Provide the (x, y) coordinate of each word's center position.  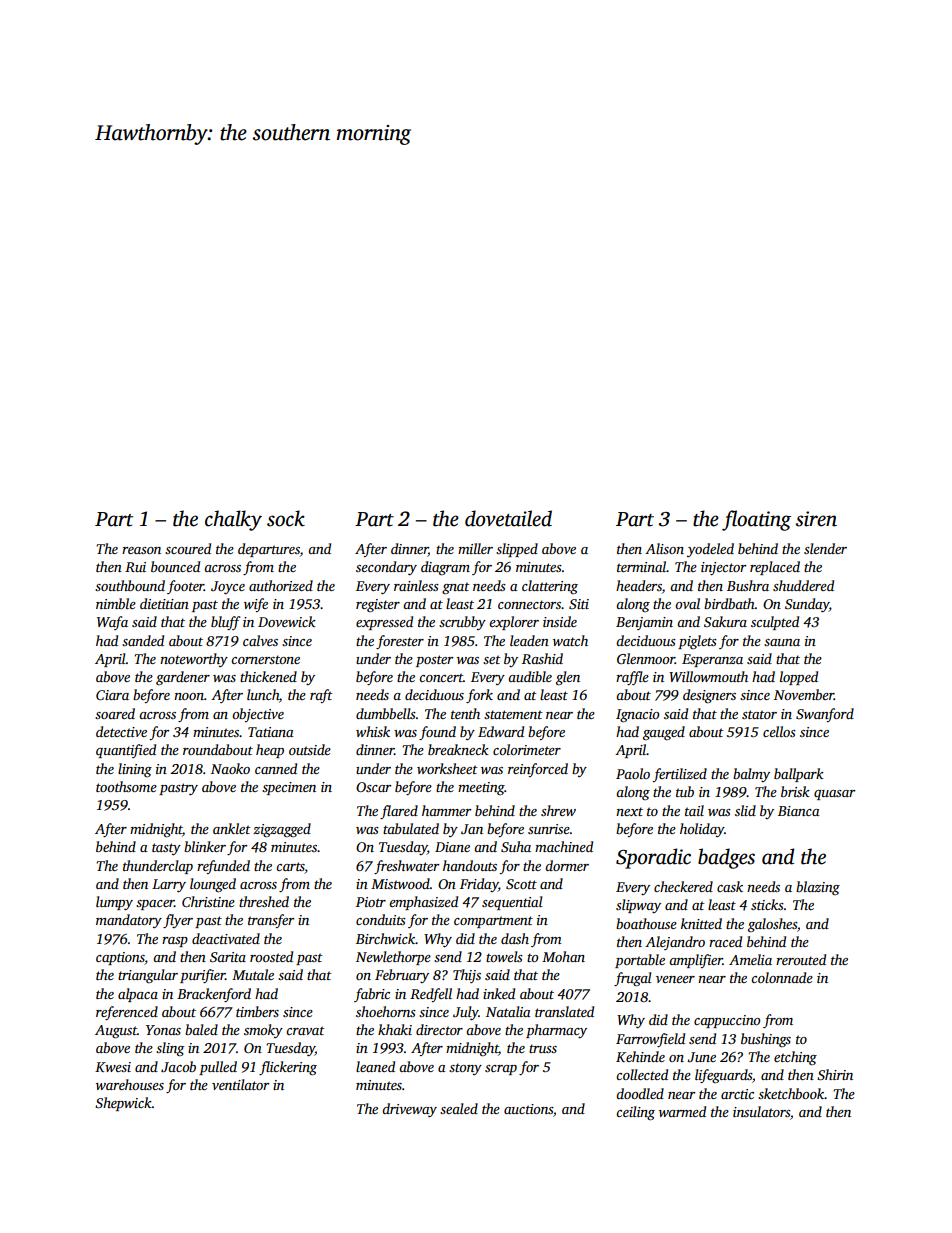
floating (756, 520)
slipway (638, 906)
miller (475, 548)
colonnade (782, 977)
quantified (126, 751)
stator (759, 714)
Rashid (542, 658)
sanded (143, 640)
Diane (452, 847)
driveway (409, 1110)
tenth (465, 713)
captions (120, 958)
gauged (664, 733)
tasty (166, 849)
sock (286, 518)
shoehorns (386, 1011)
